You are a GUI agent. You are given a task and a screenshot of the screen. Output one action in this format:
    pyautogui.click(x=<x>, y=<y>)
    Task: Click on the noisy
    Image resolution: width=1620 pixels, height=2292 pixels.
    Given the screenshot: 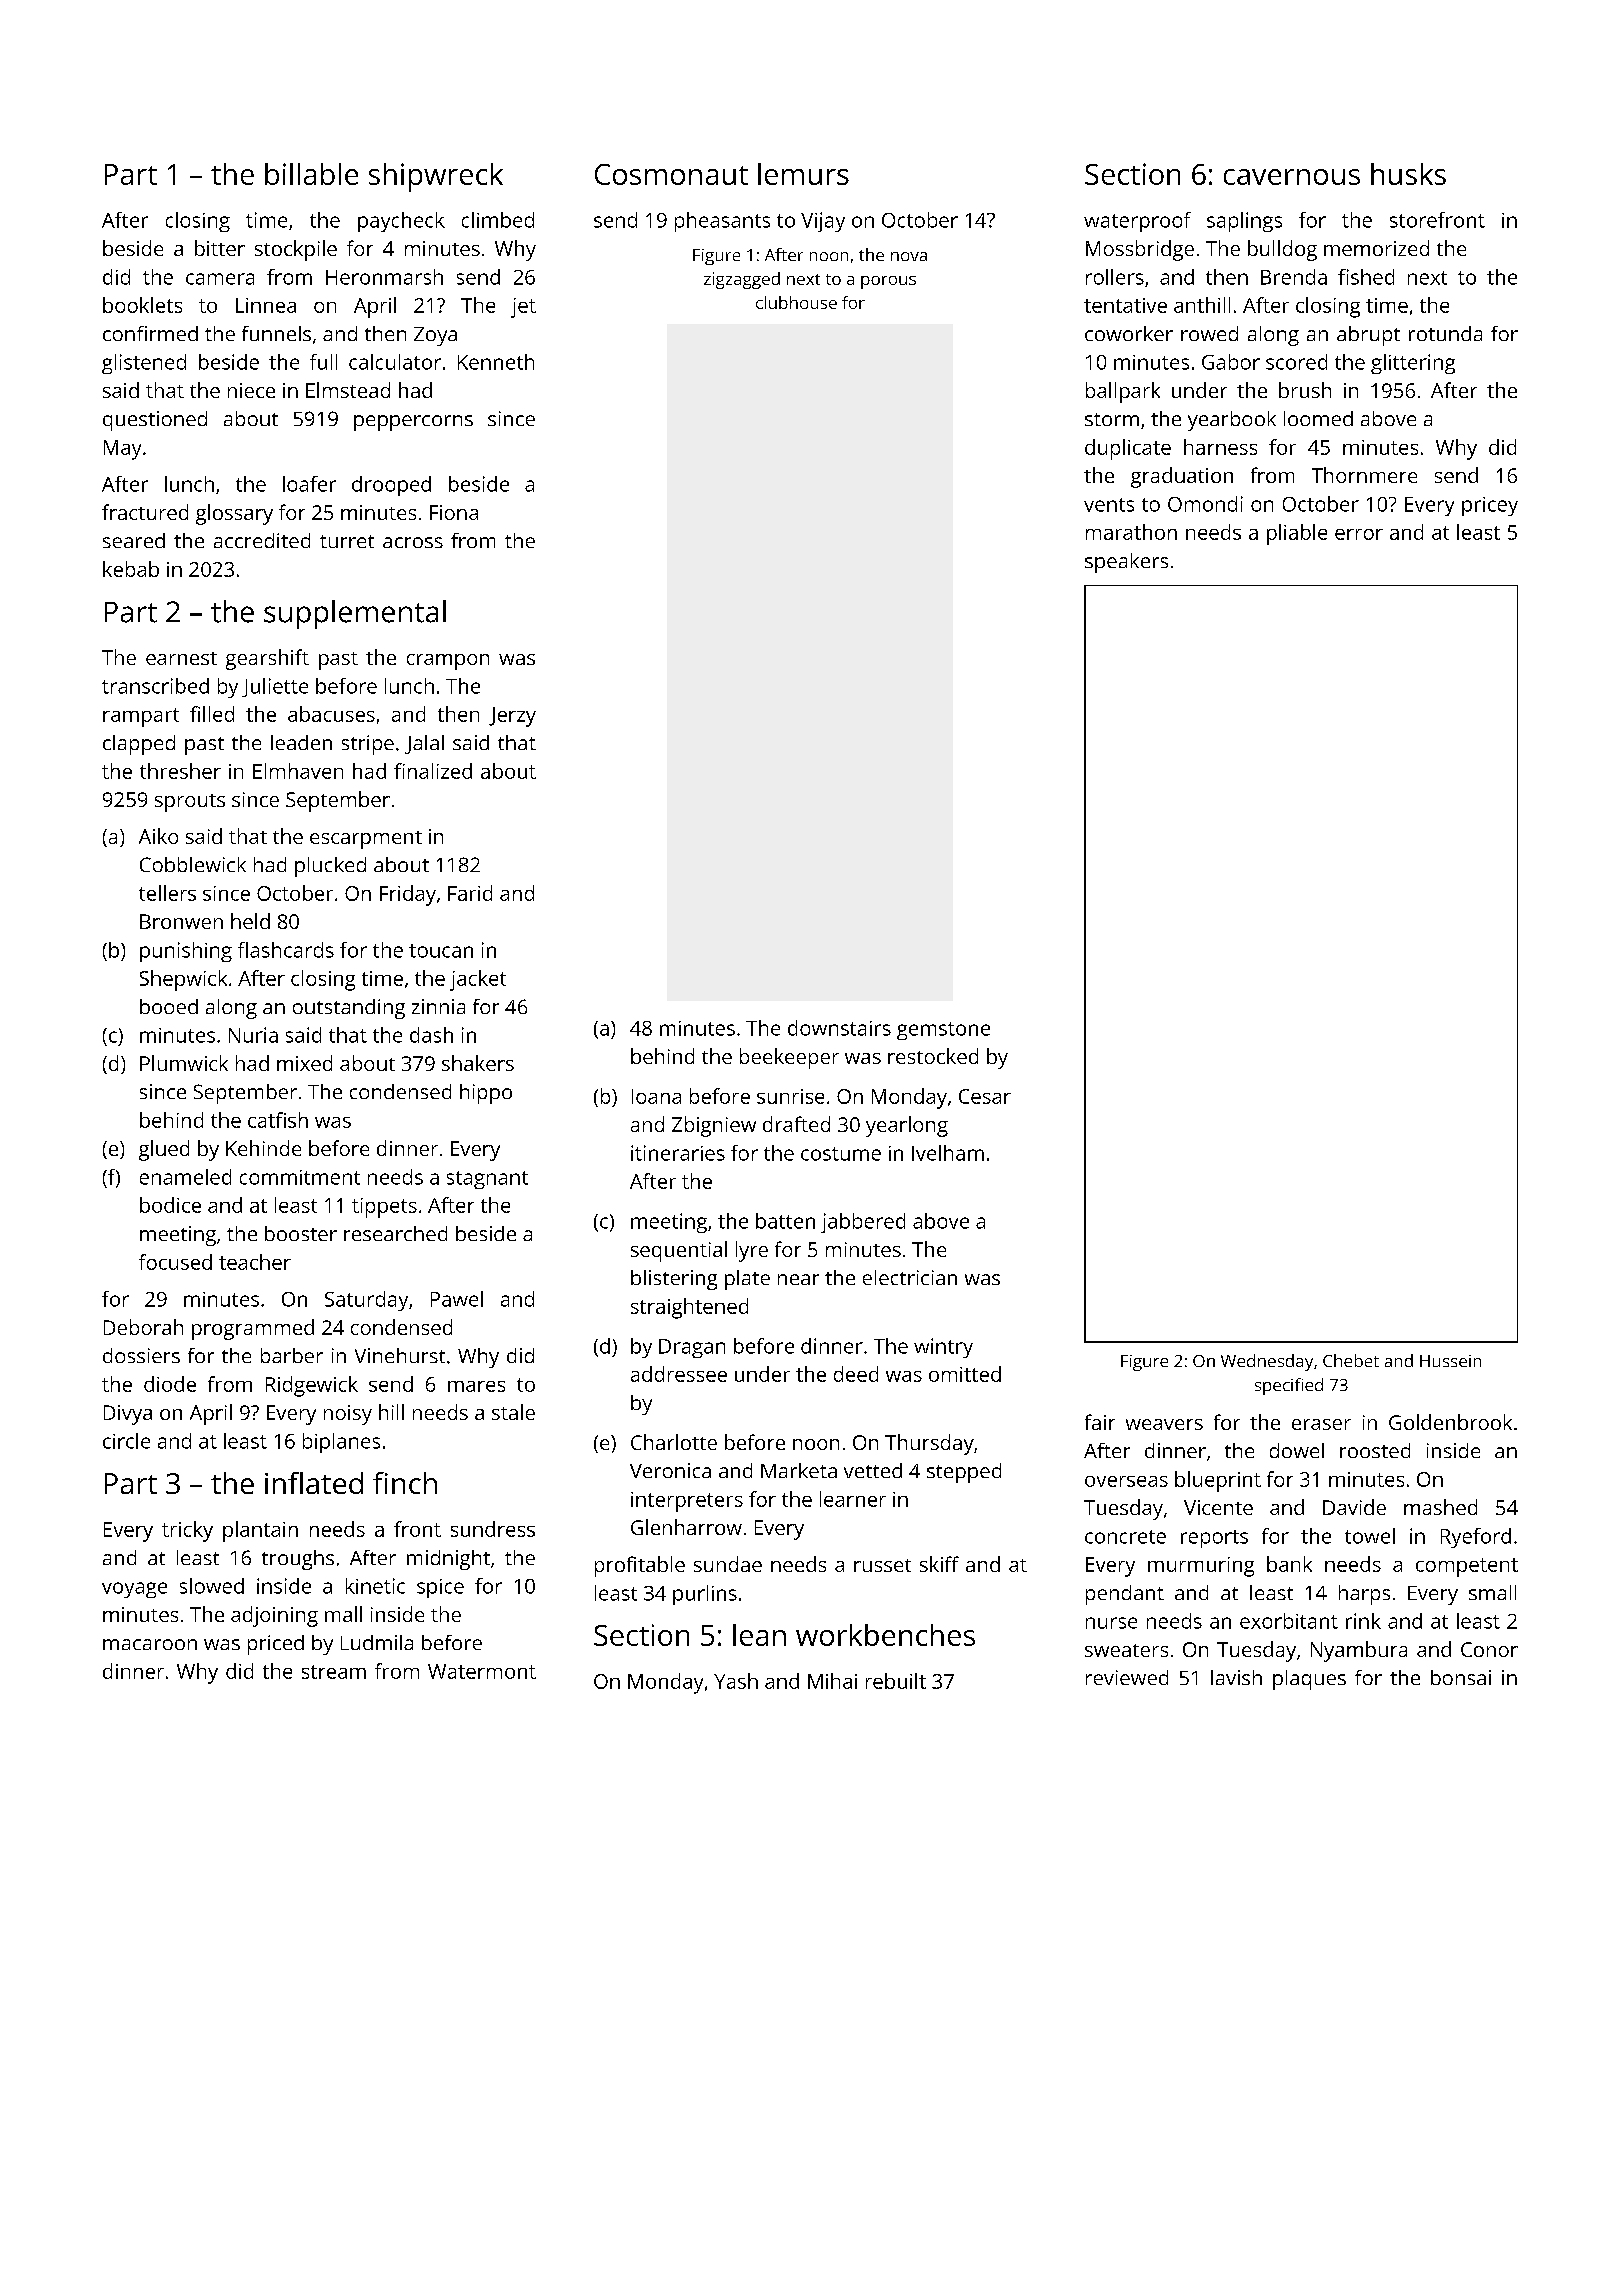 What is the action you would take?
    pyautogui.click(x=348, y=1415)
